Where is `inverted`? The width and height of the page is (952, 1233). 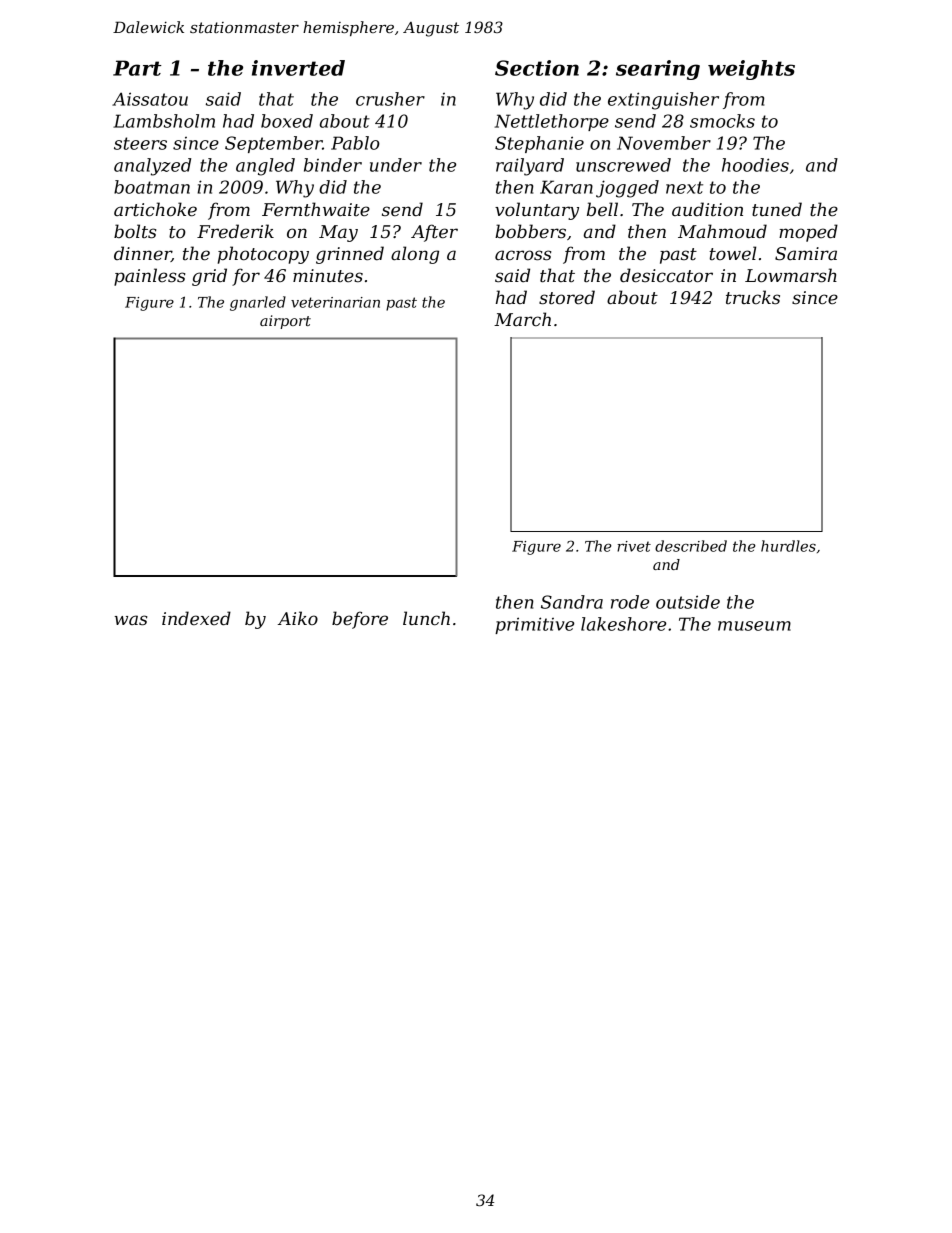
inverted is located at coordinates (298, 68).
